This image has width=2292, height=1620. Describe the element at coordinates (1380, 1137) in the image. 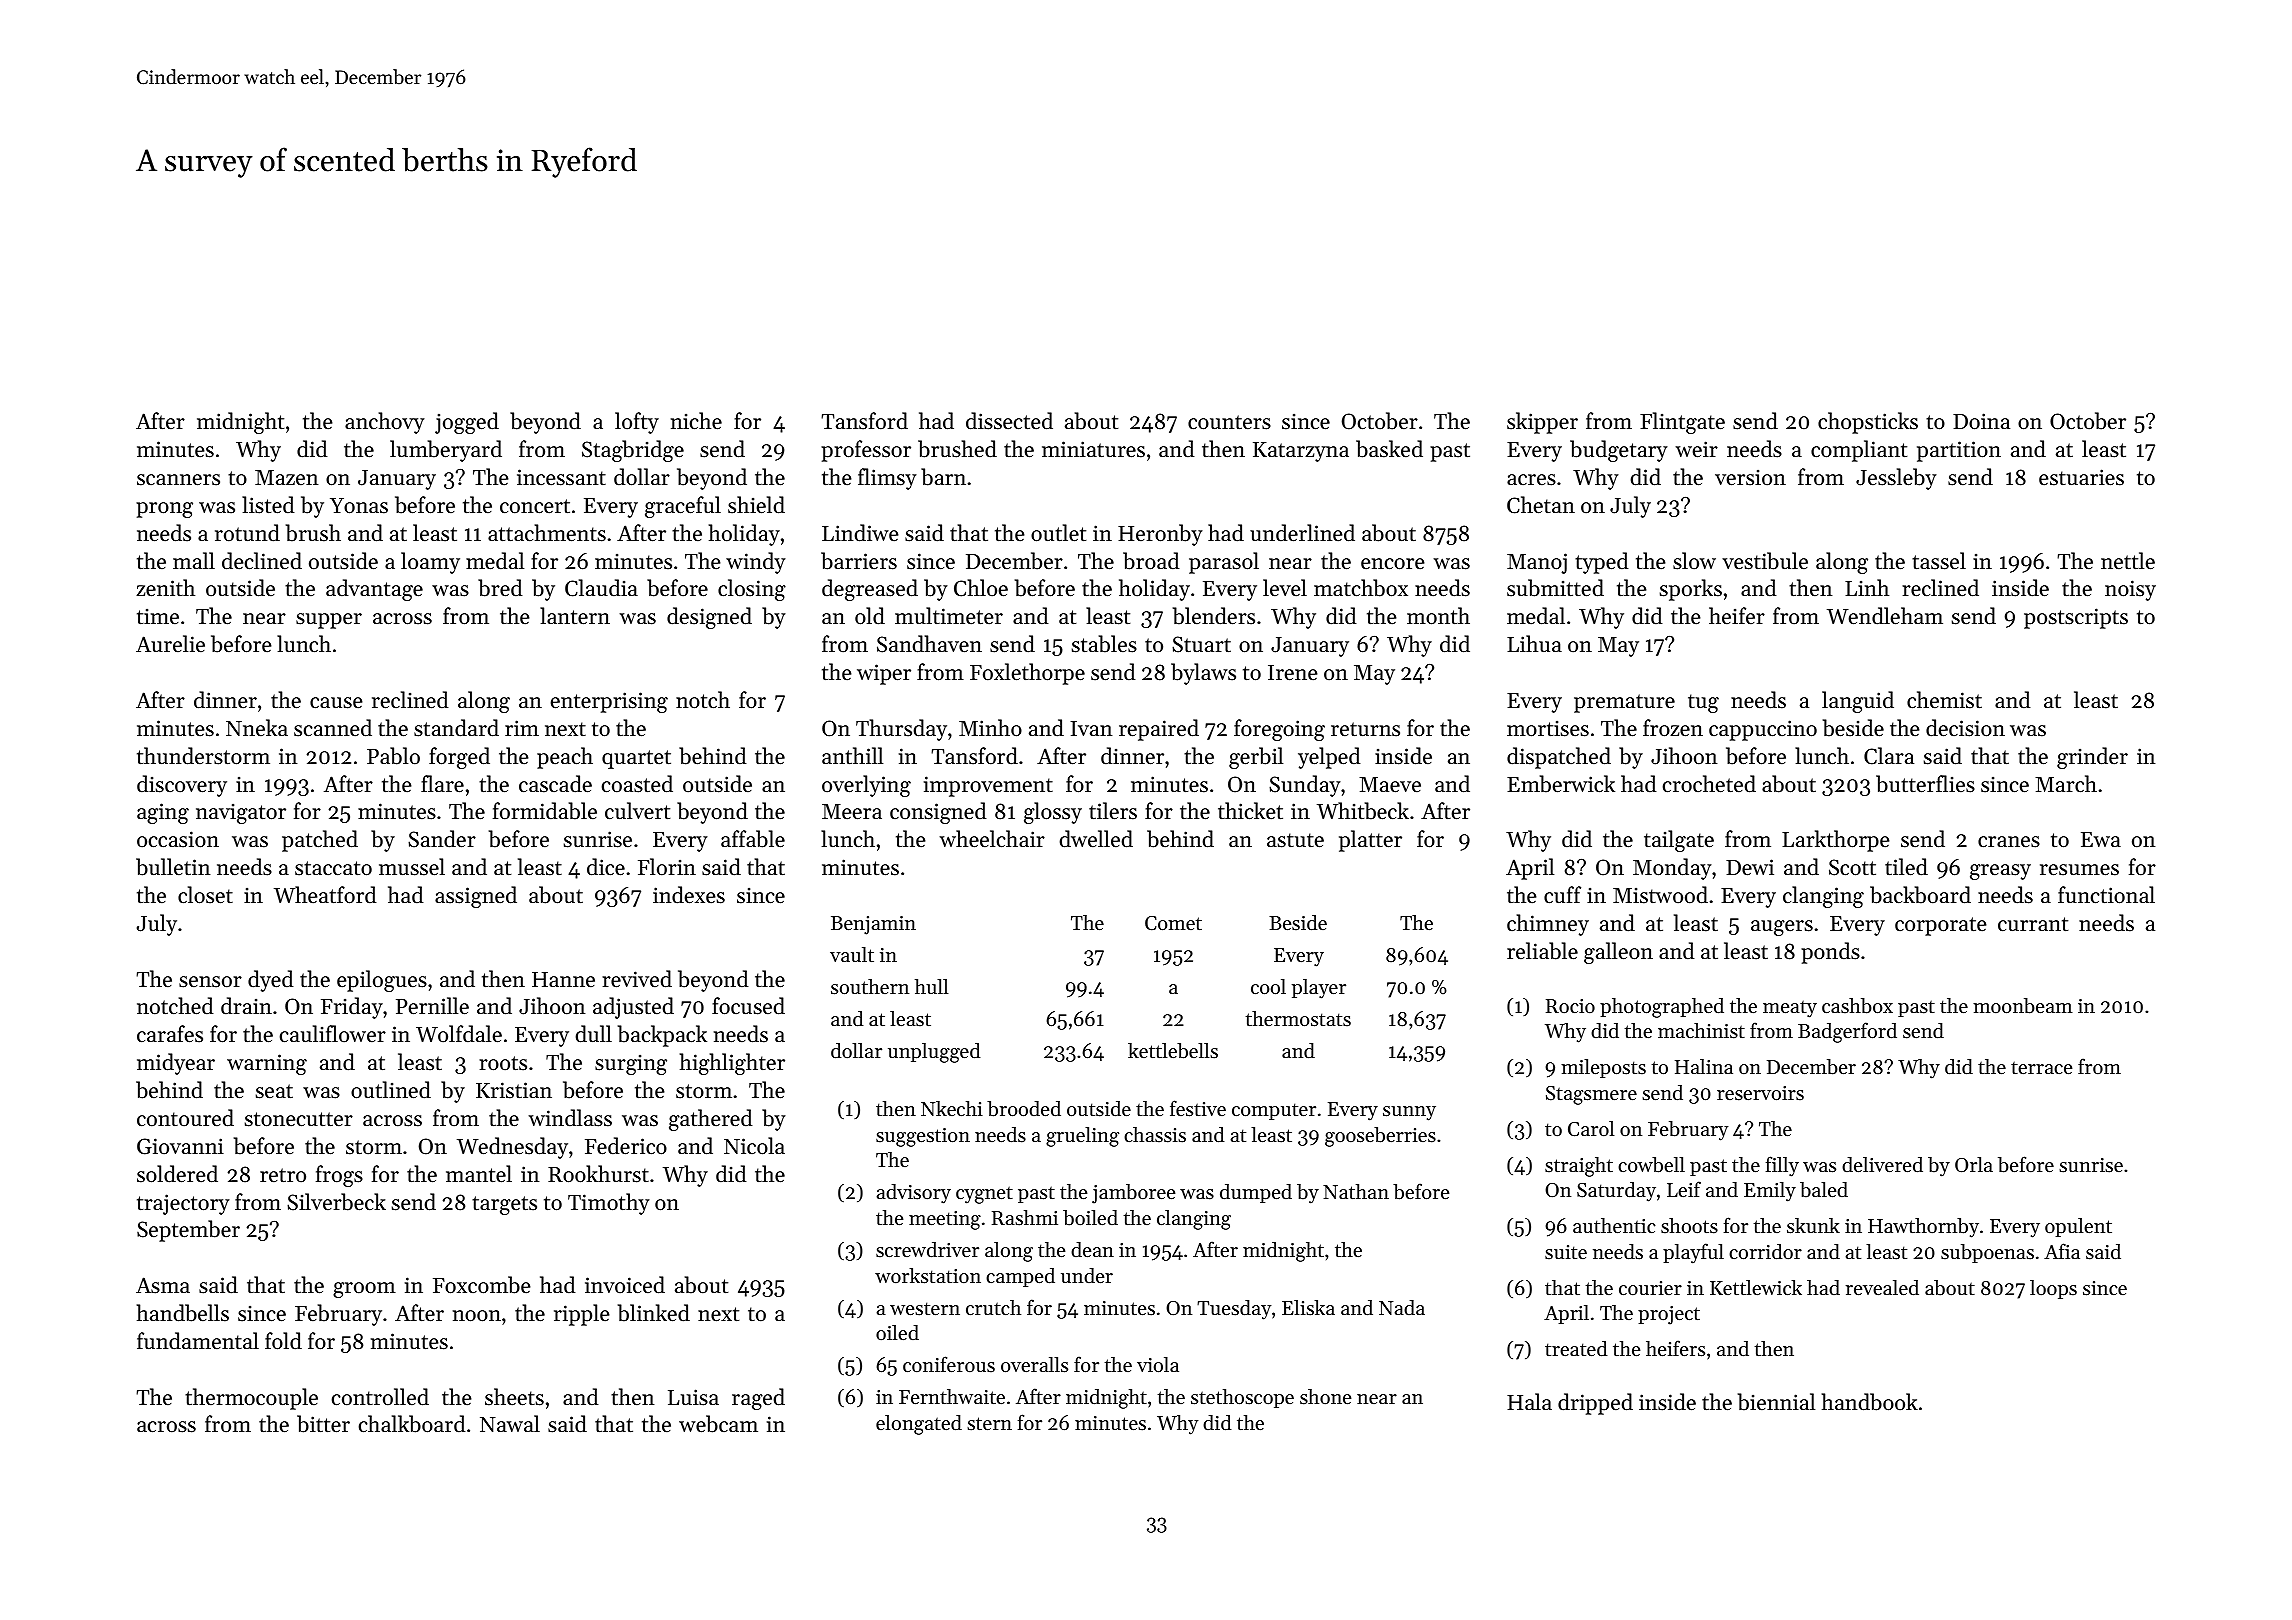

I see `gooseberries` at that location.
